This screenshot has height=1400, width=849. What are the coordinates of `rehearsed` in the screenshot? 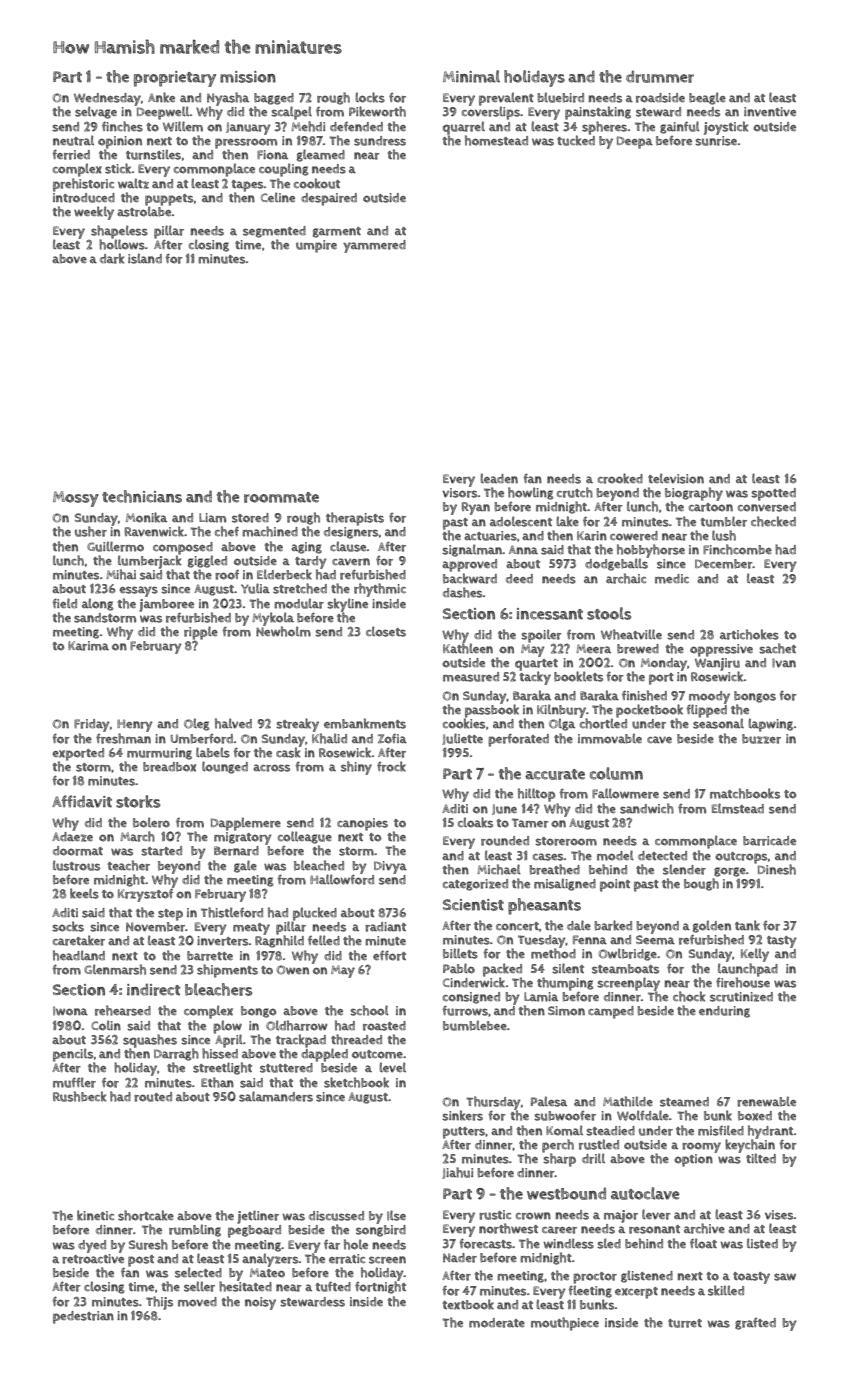 It's located at (123, 1010).
